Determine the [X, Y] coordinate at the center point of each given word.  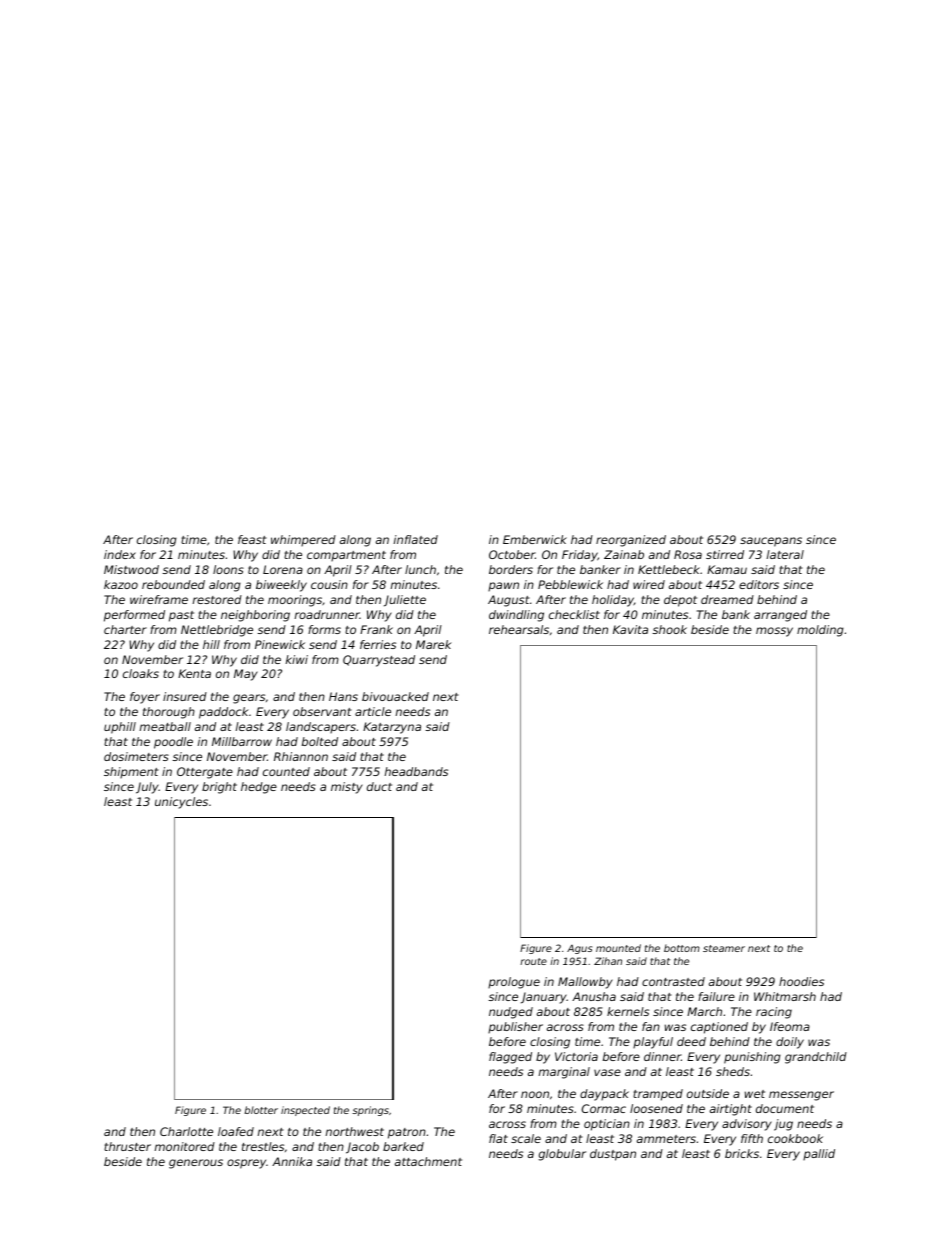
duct [379, 786]
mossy [774, 632]
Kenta [194, 673]
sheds [733, 1071]
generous [196, 1164]
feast [252, 539]
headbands [416, 771]
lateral [785, 554]
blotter [261, 1110]
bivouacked [395, 696]
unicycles [181, 803]
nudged [511, 1013]
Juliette [405, 601]
